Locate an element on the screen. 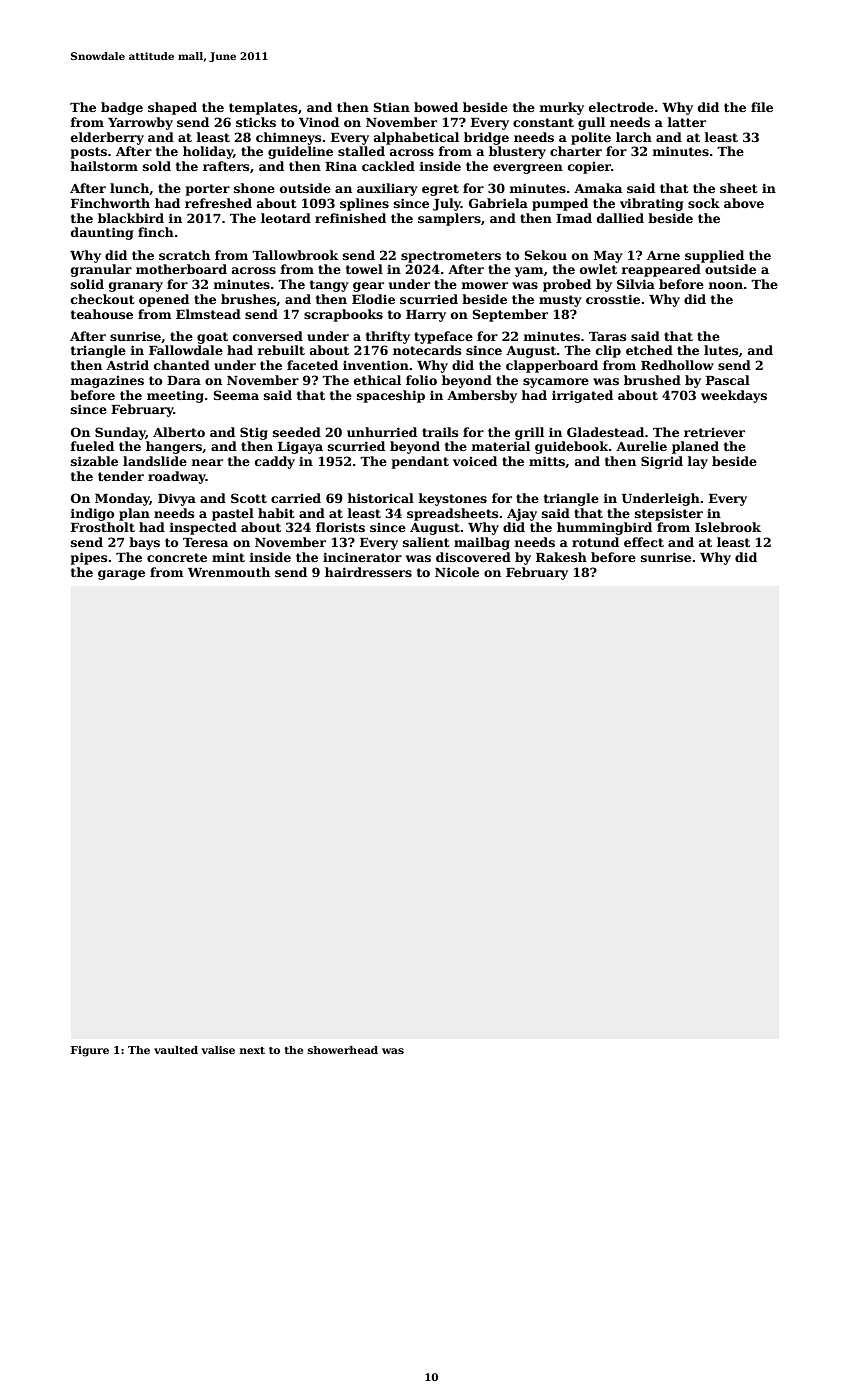 Image resolution: width=849 pixels, height=1400 pixels. September is located at coordinates (510, 315).
